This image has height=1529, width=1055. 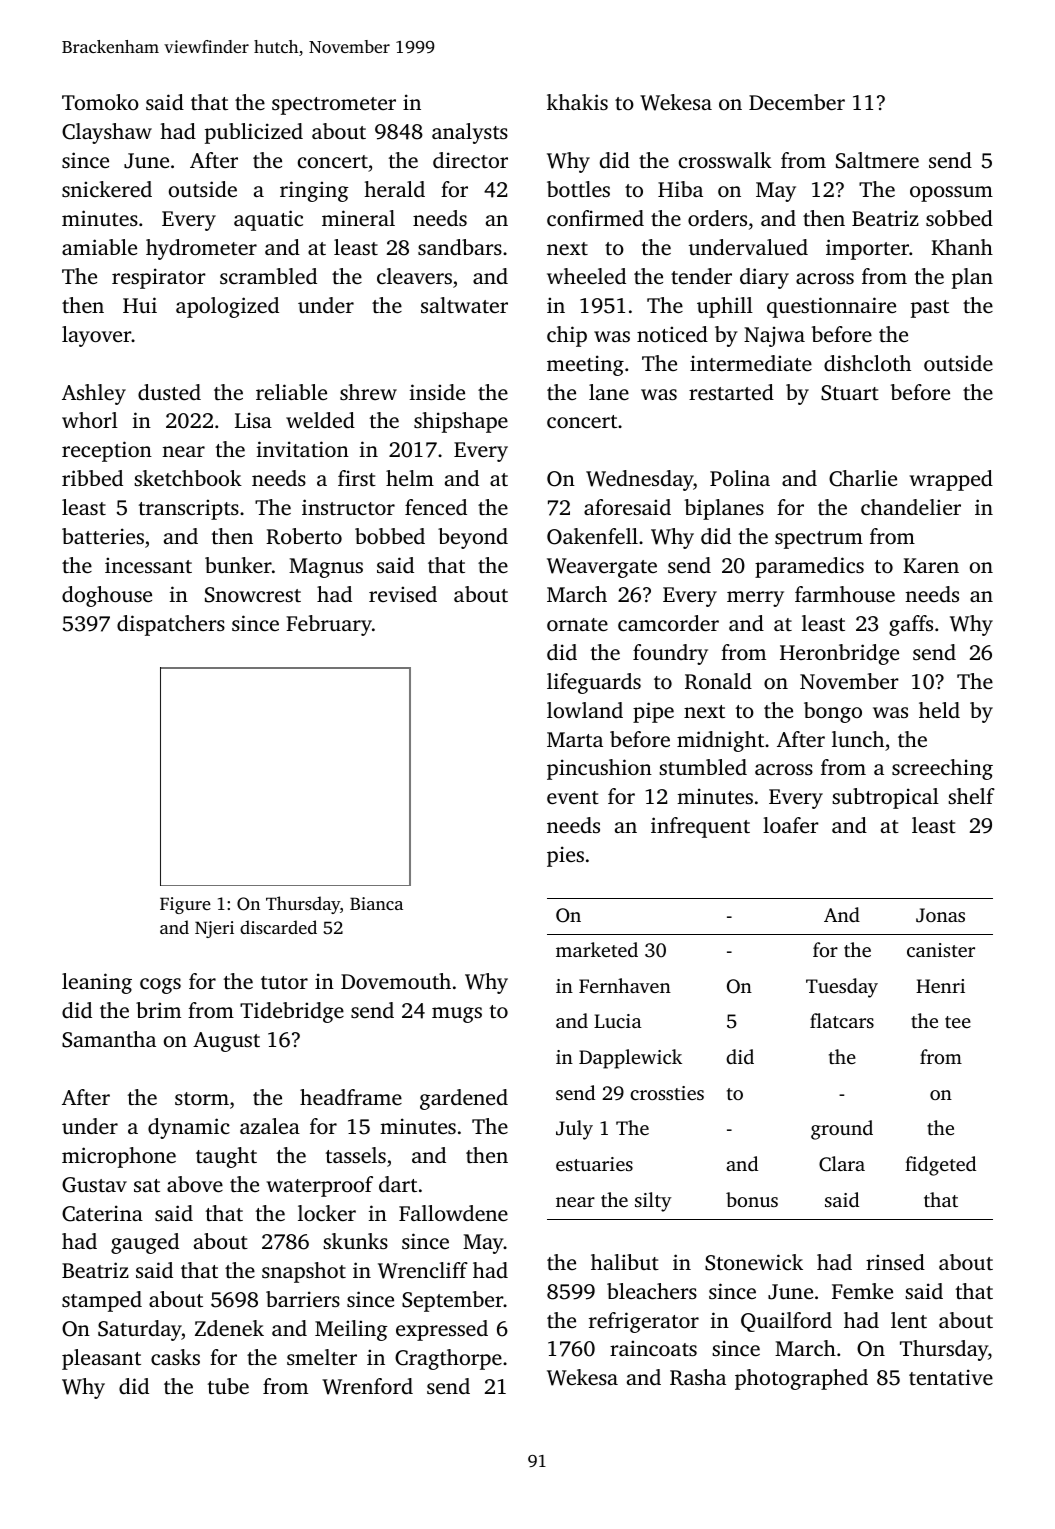 I want to click on sketchbook, so click(x=188, y=478).
